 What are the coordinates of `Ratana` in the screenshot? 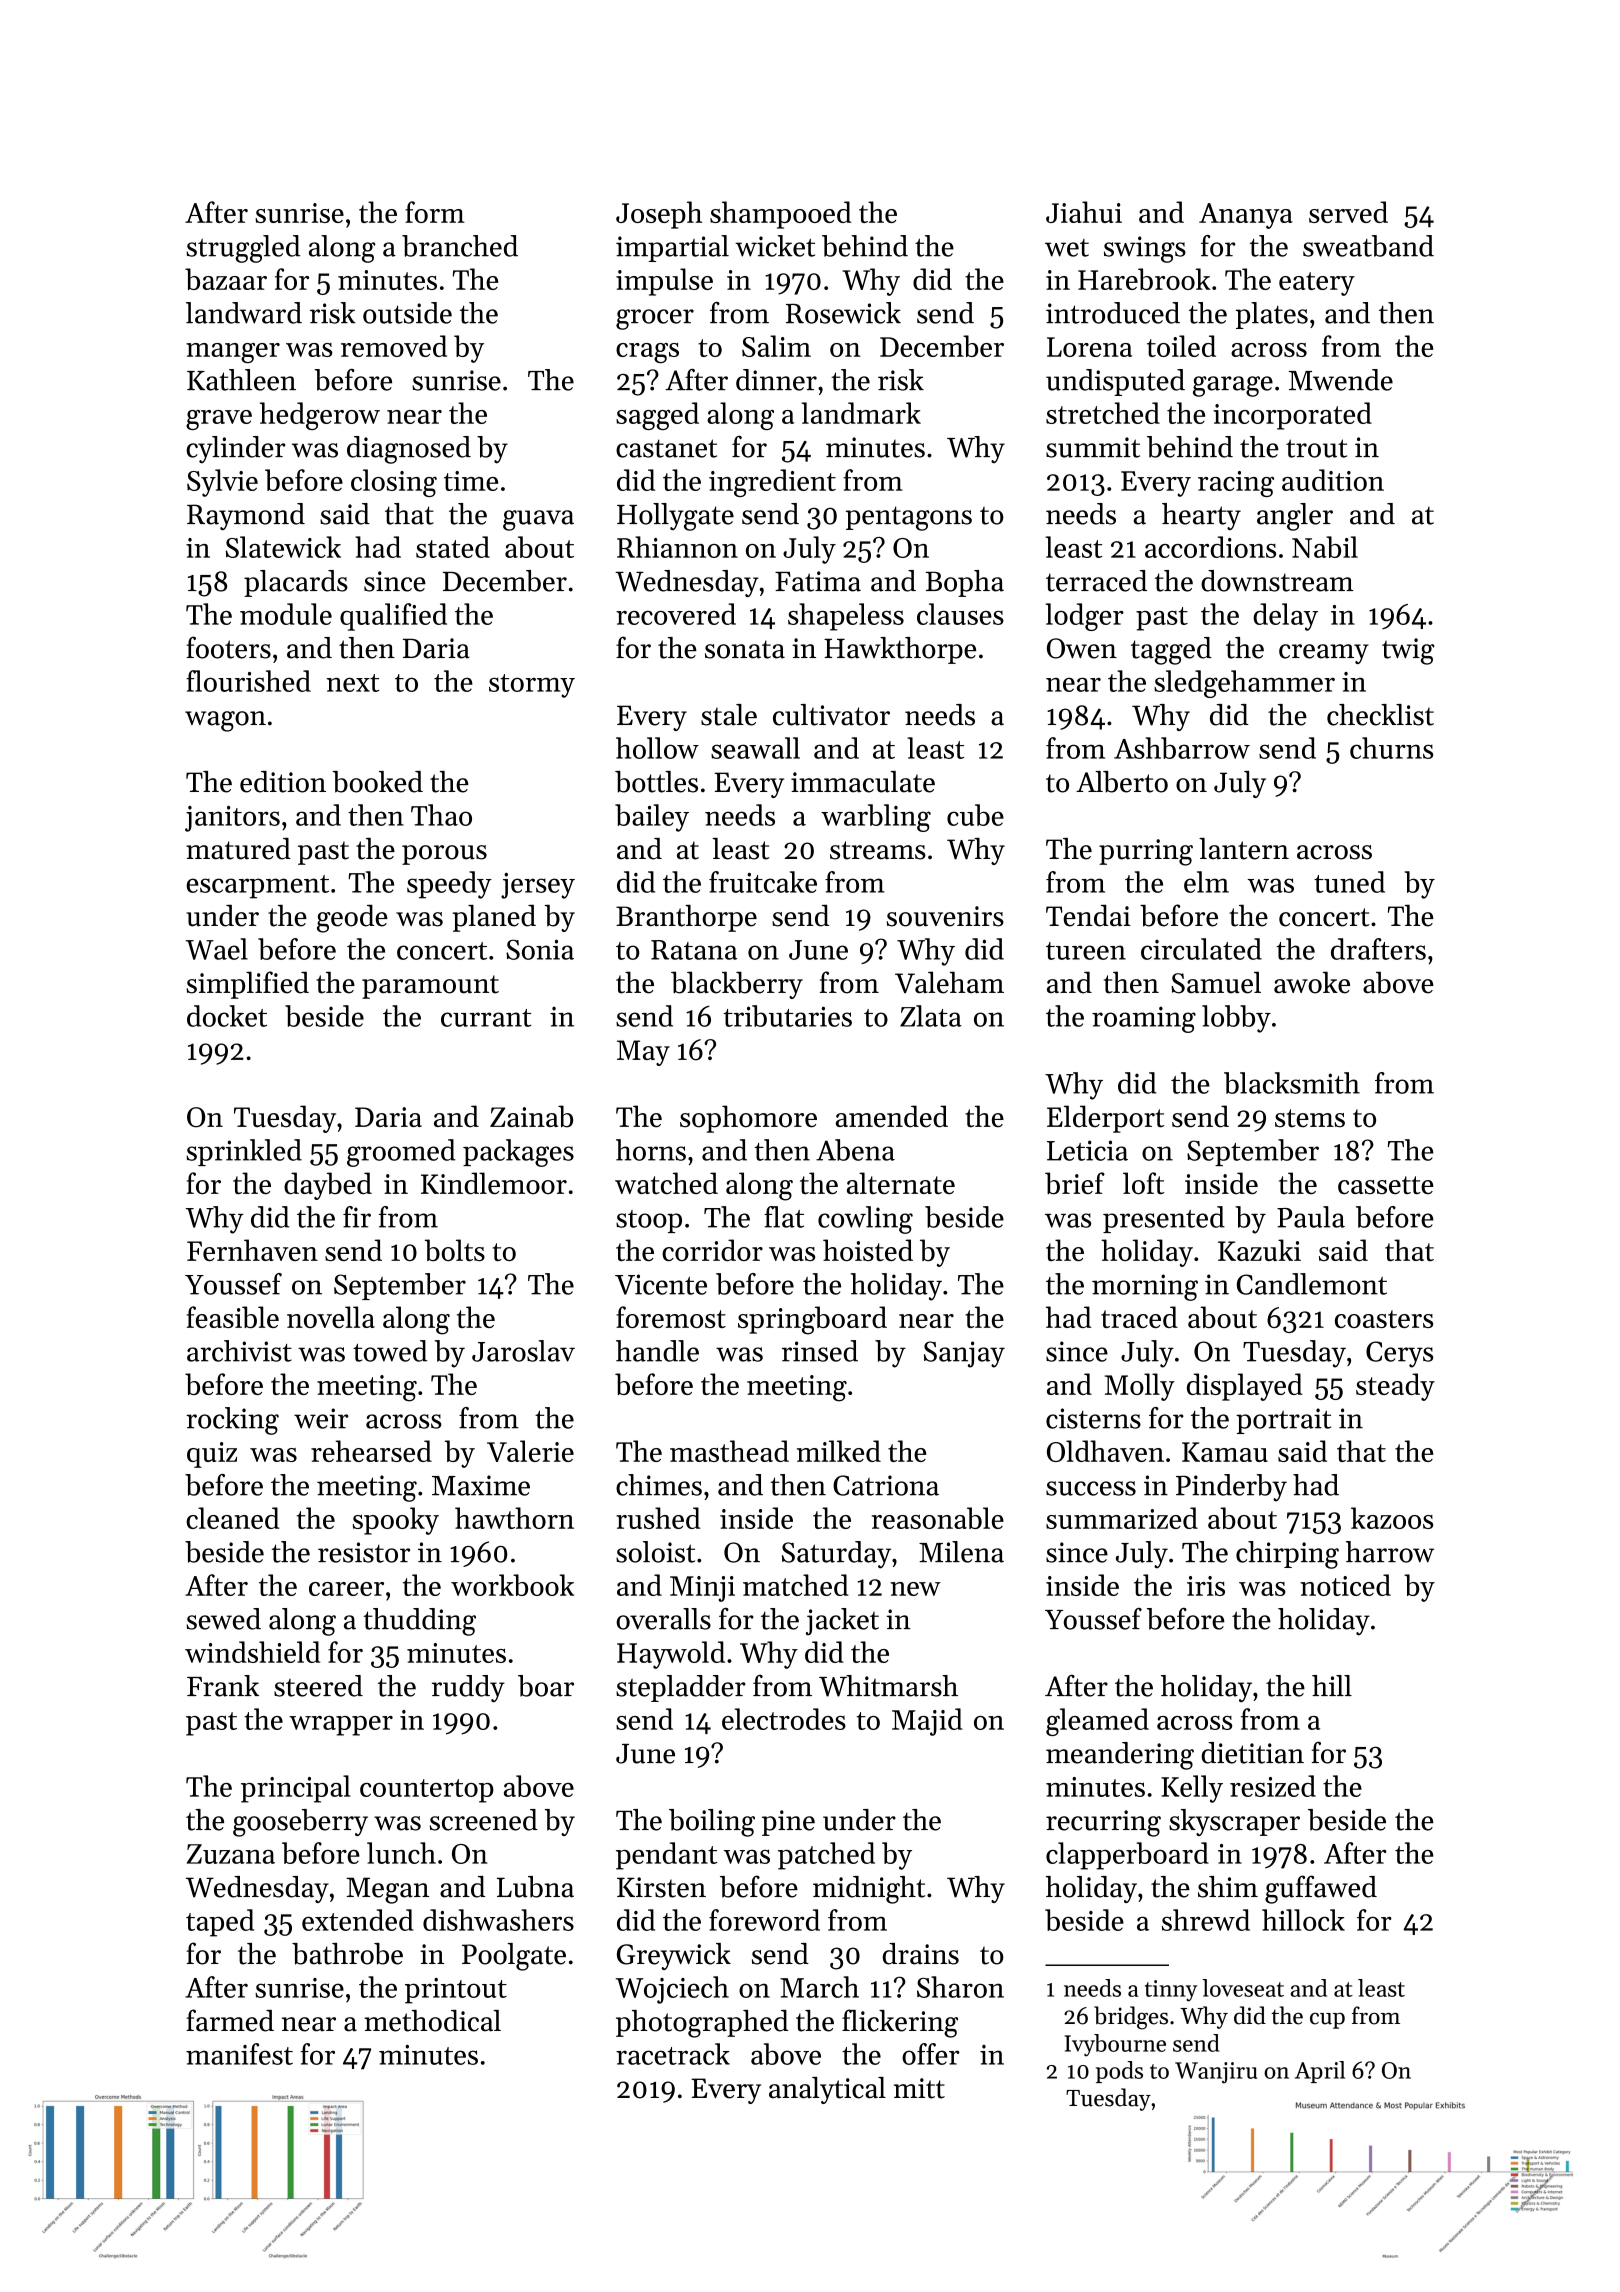 It's located at (694, 950).
